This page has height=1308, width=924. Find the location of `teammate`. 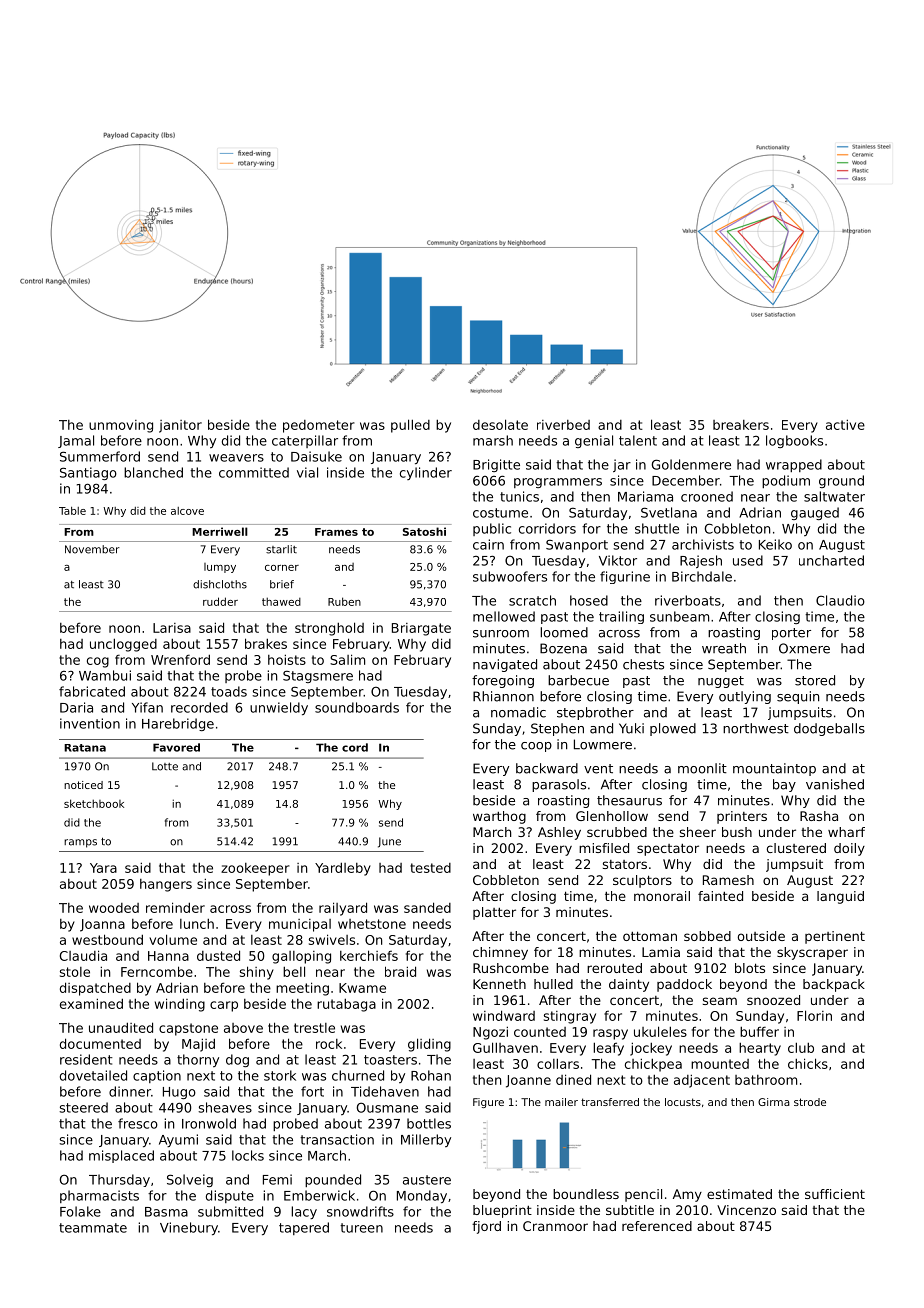

teammate is located at coordinates (93, 1228).
